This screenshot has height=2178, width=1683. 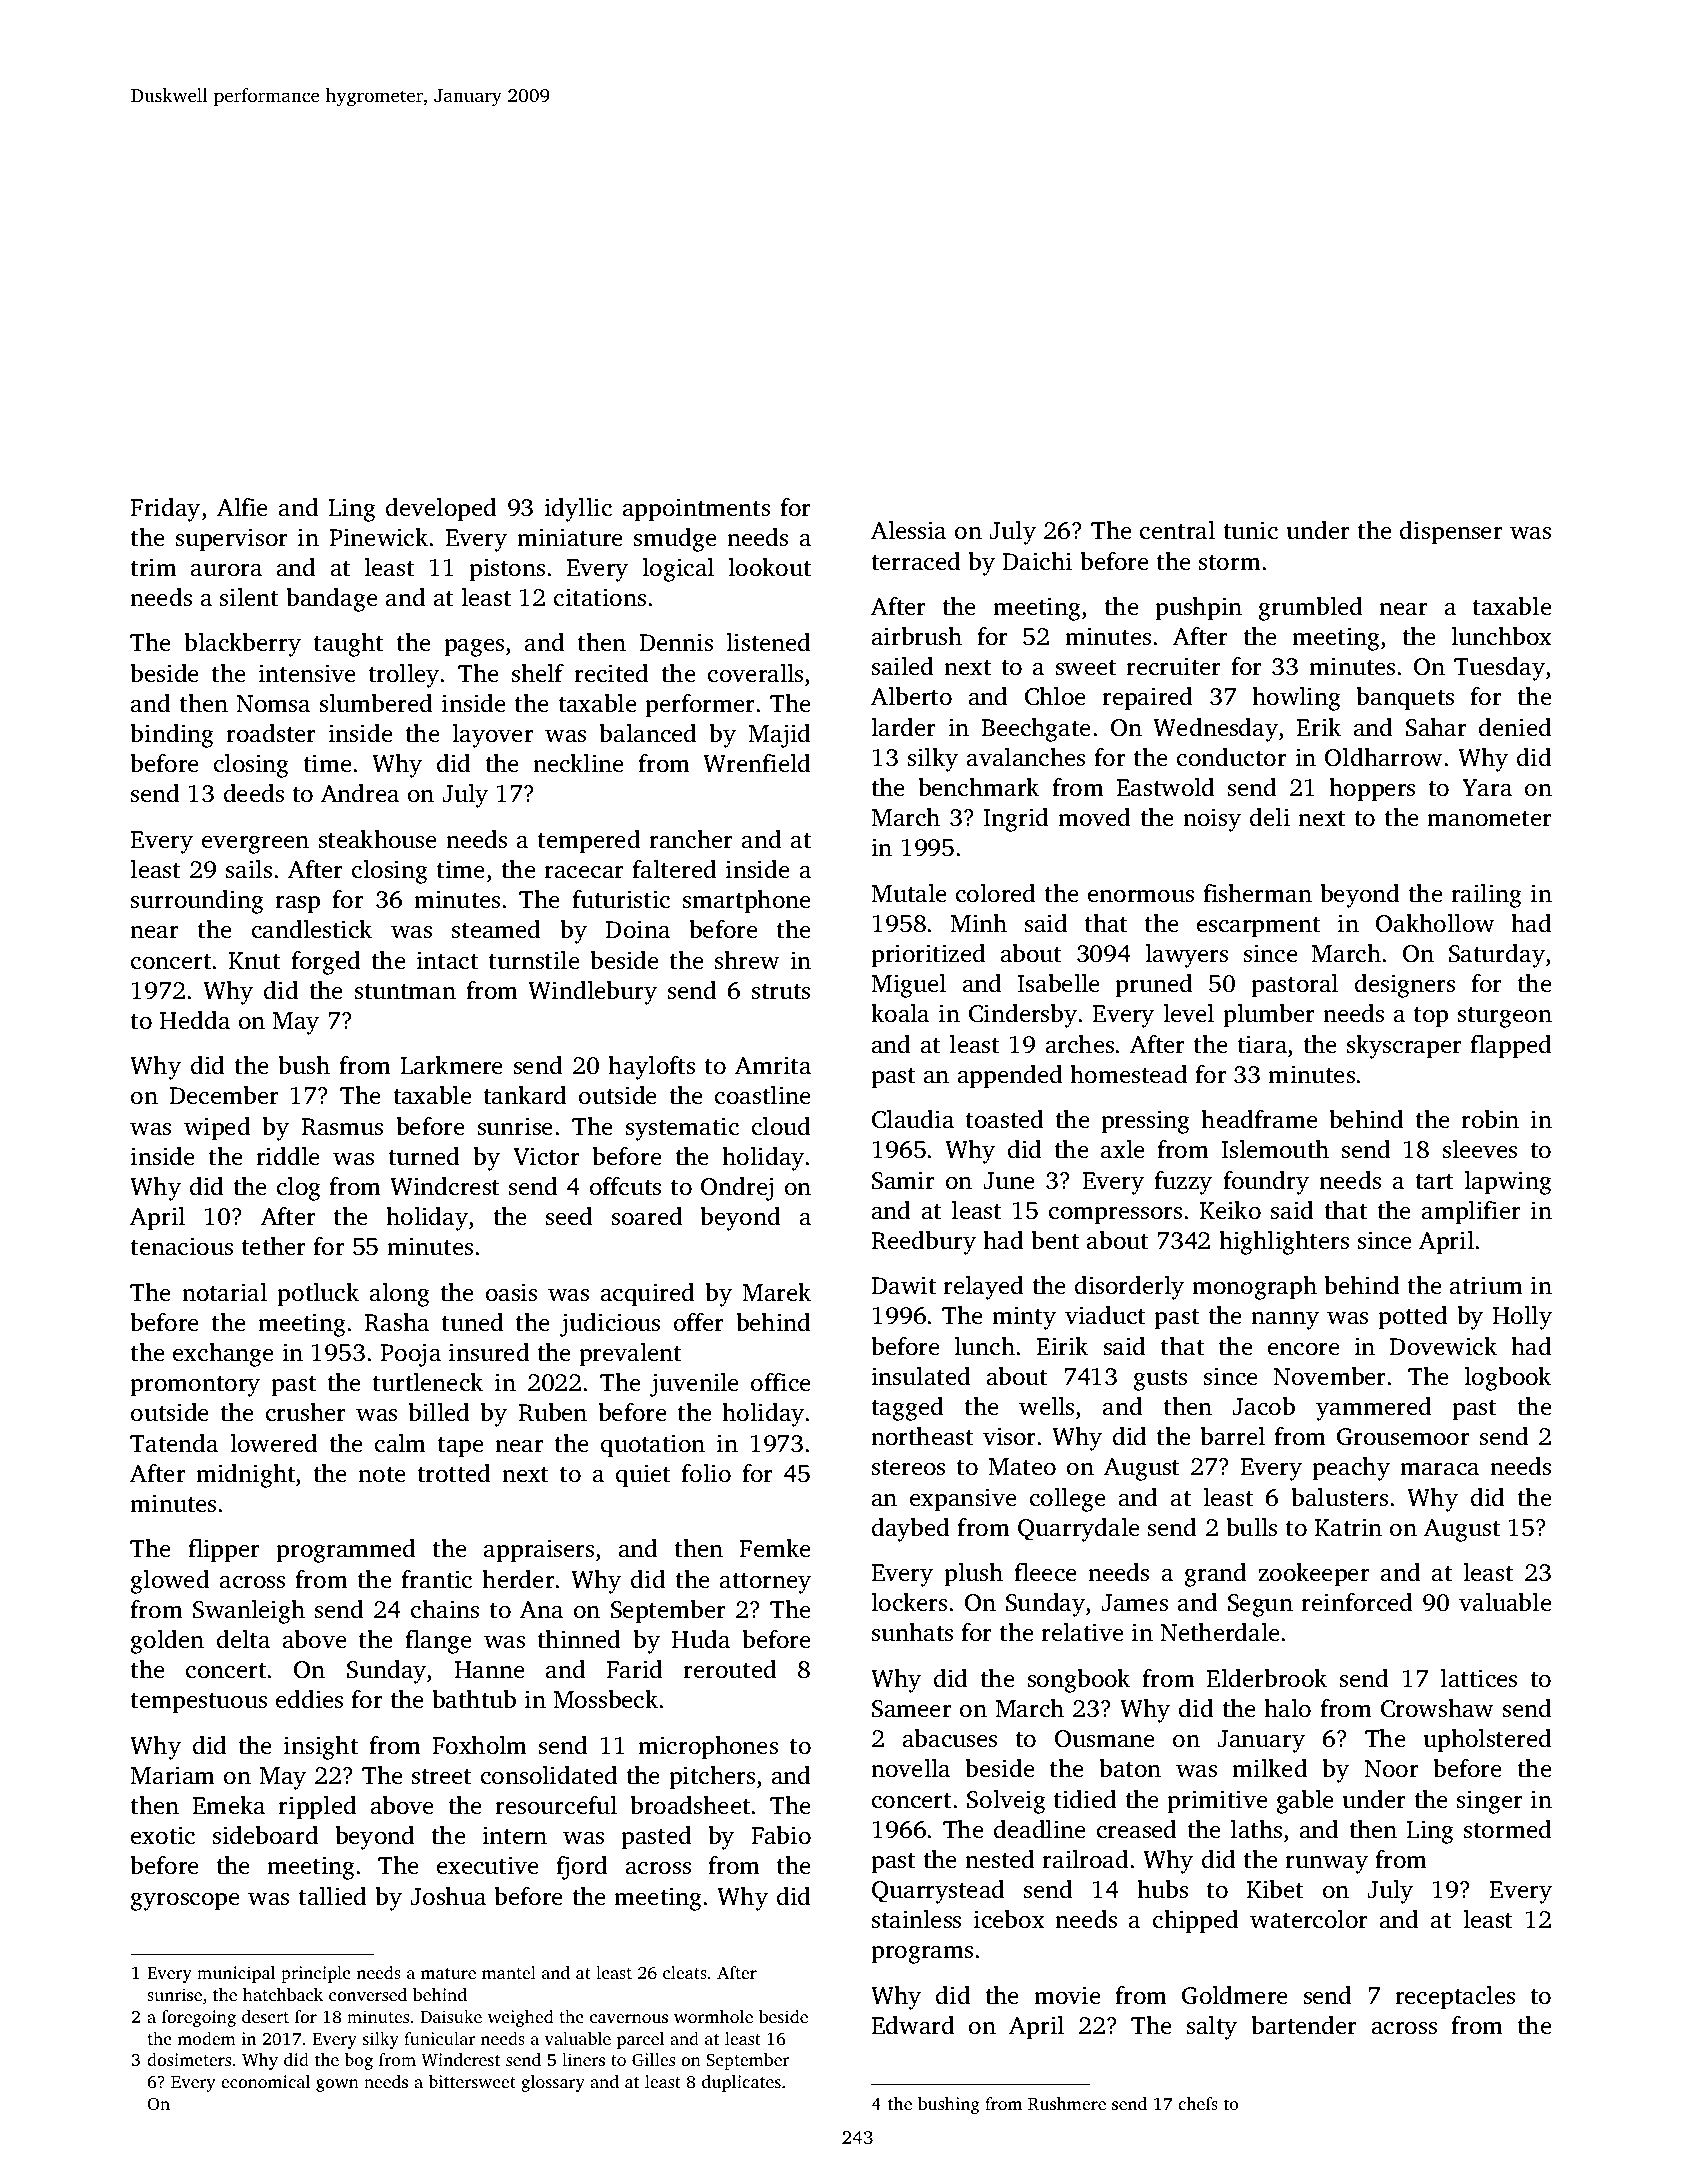 What do you see at coordinates (647, 1216) in the screenshot?
I see `soared` at bounding box center [647, 1216].
